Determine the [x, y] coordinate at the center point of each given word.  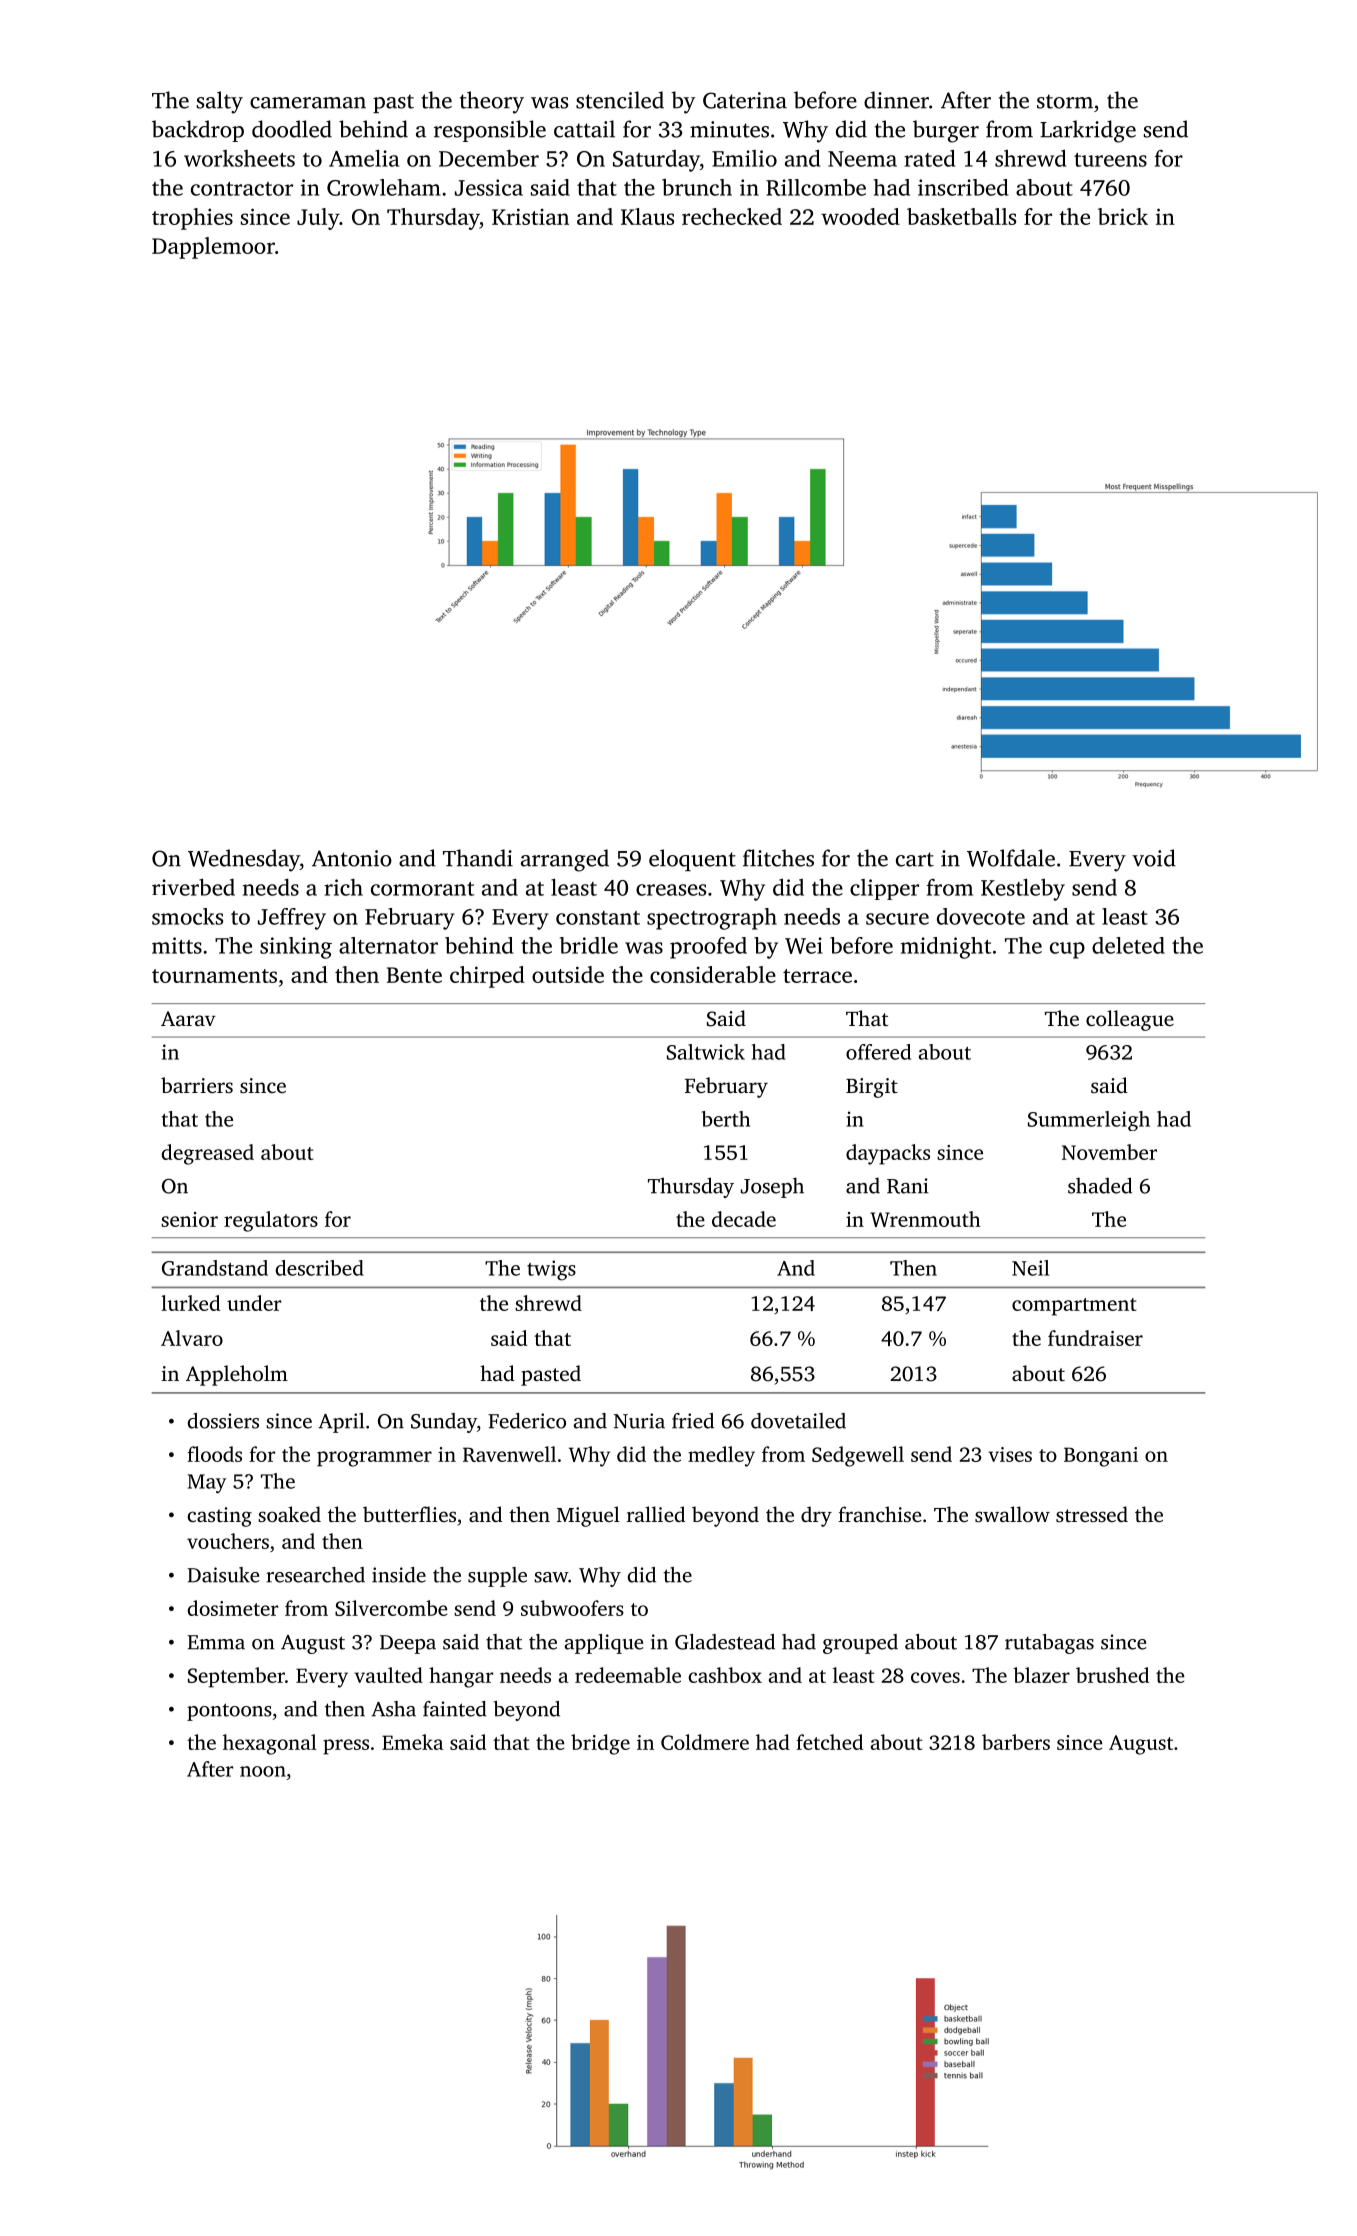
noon [263, 1771]
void [1154, 858]
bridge [600, 1744]
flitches [778, 858]
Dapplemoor [213, 248]
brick [1123, 216]
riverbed [193, 887]
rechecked [732, 216]
